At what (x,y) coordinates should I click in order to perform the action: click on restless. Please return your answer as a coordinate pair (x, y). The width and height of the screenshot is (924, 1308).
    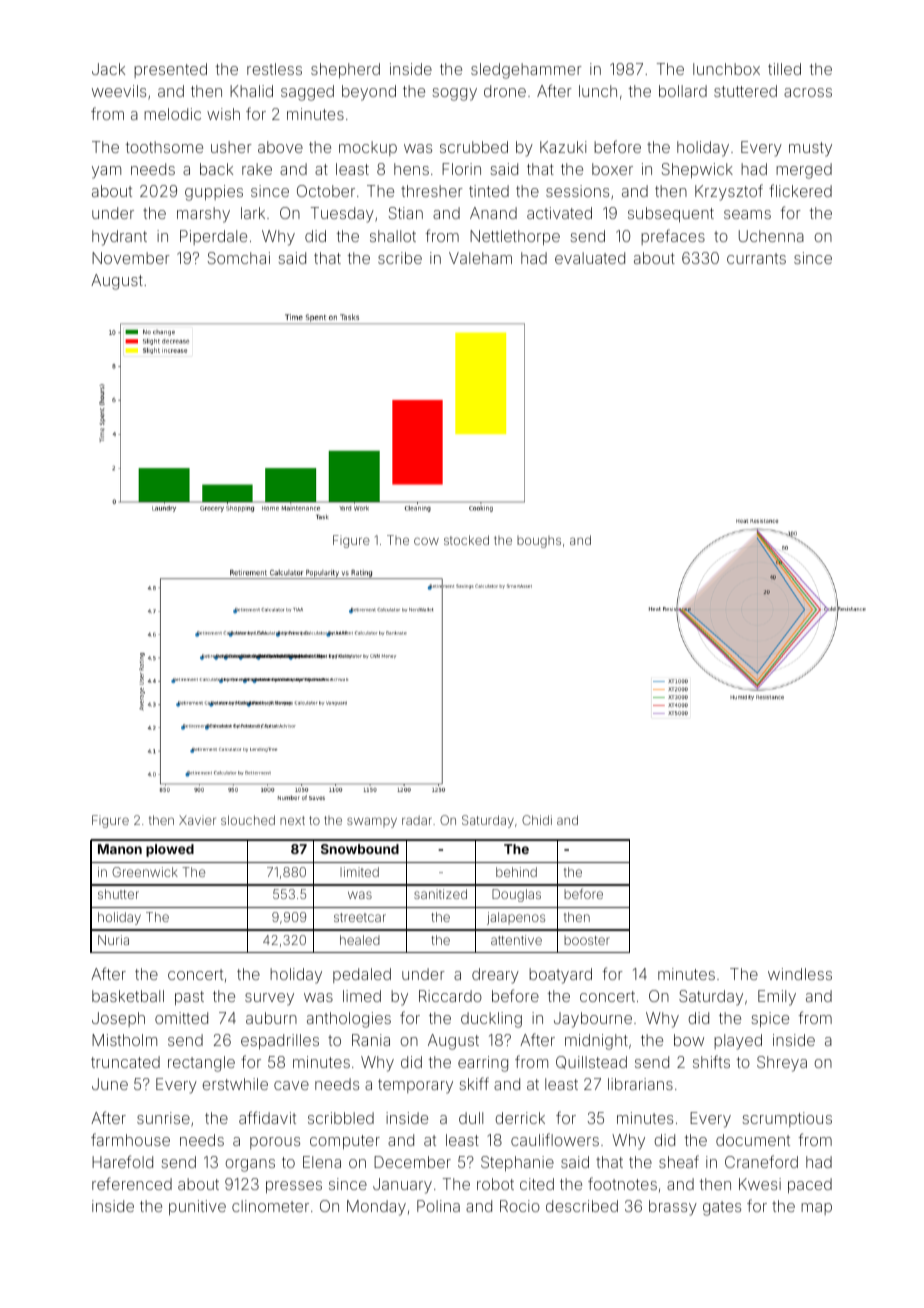
    Looking at the image, I should click on (274, 69).
